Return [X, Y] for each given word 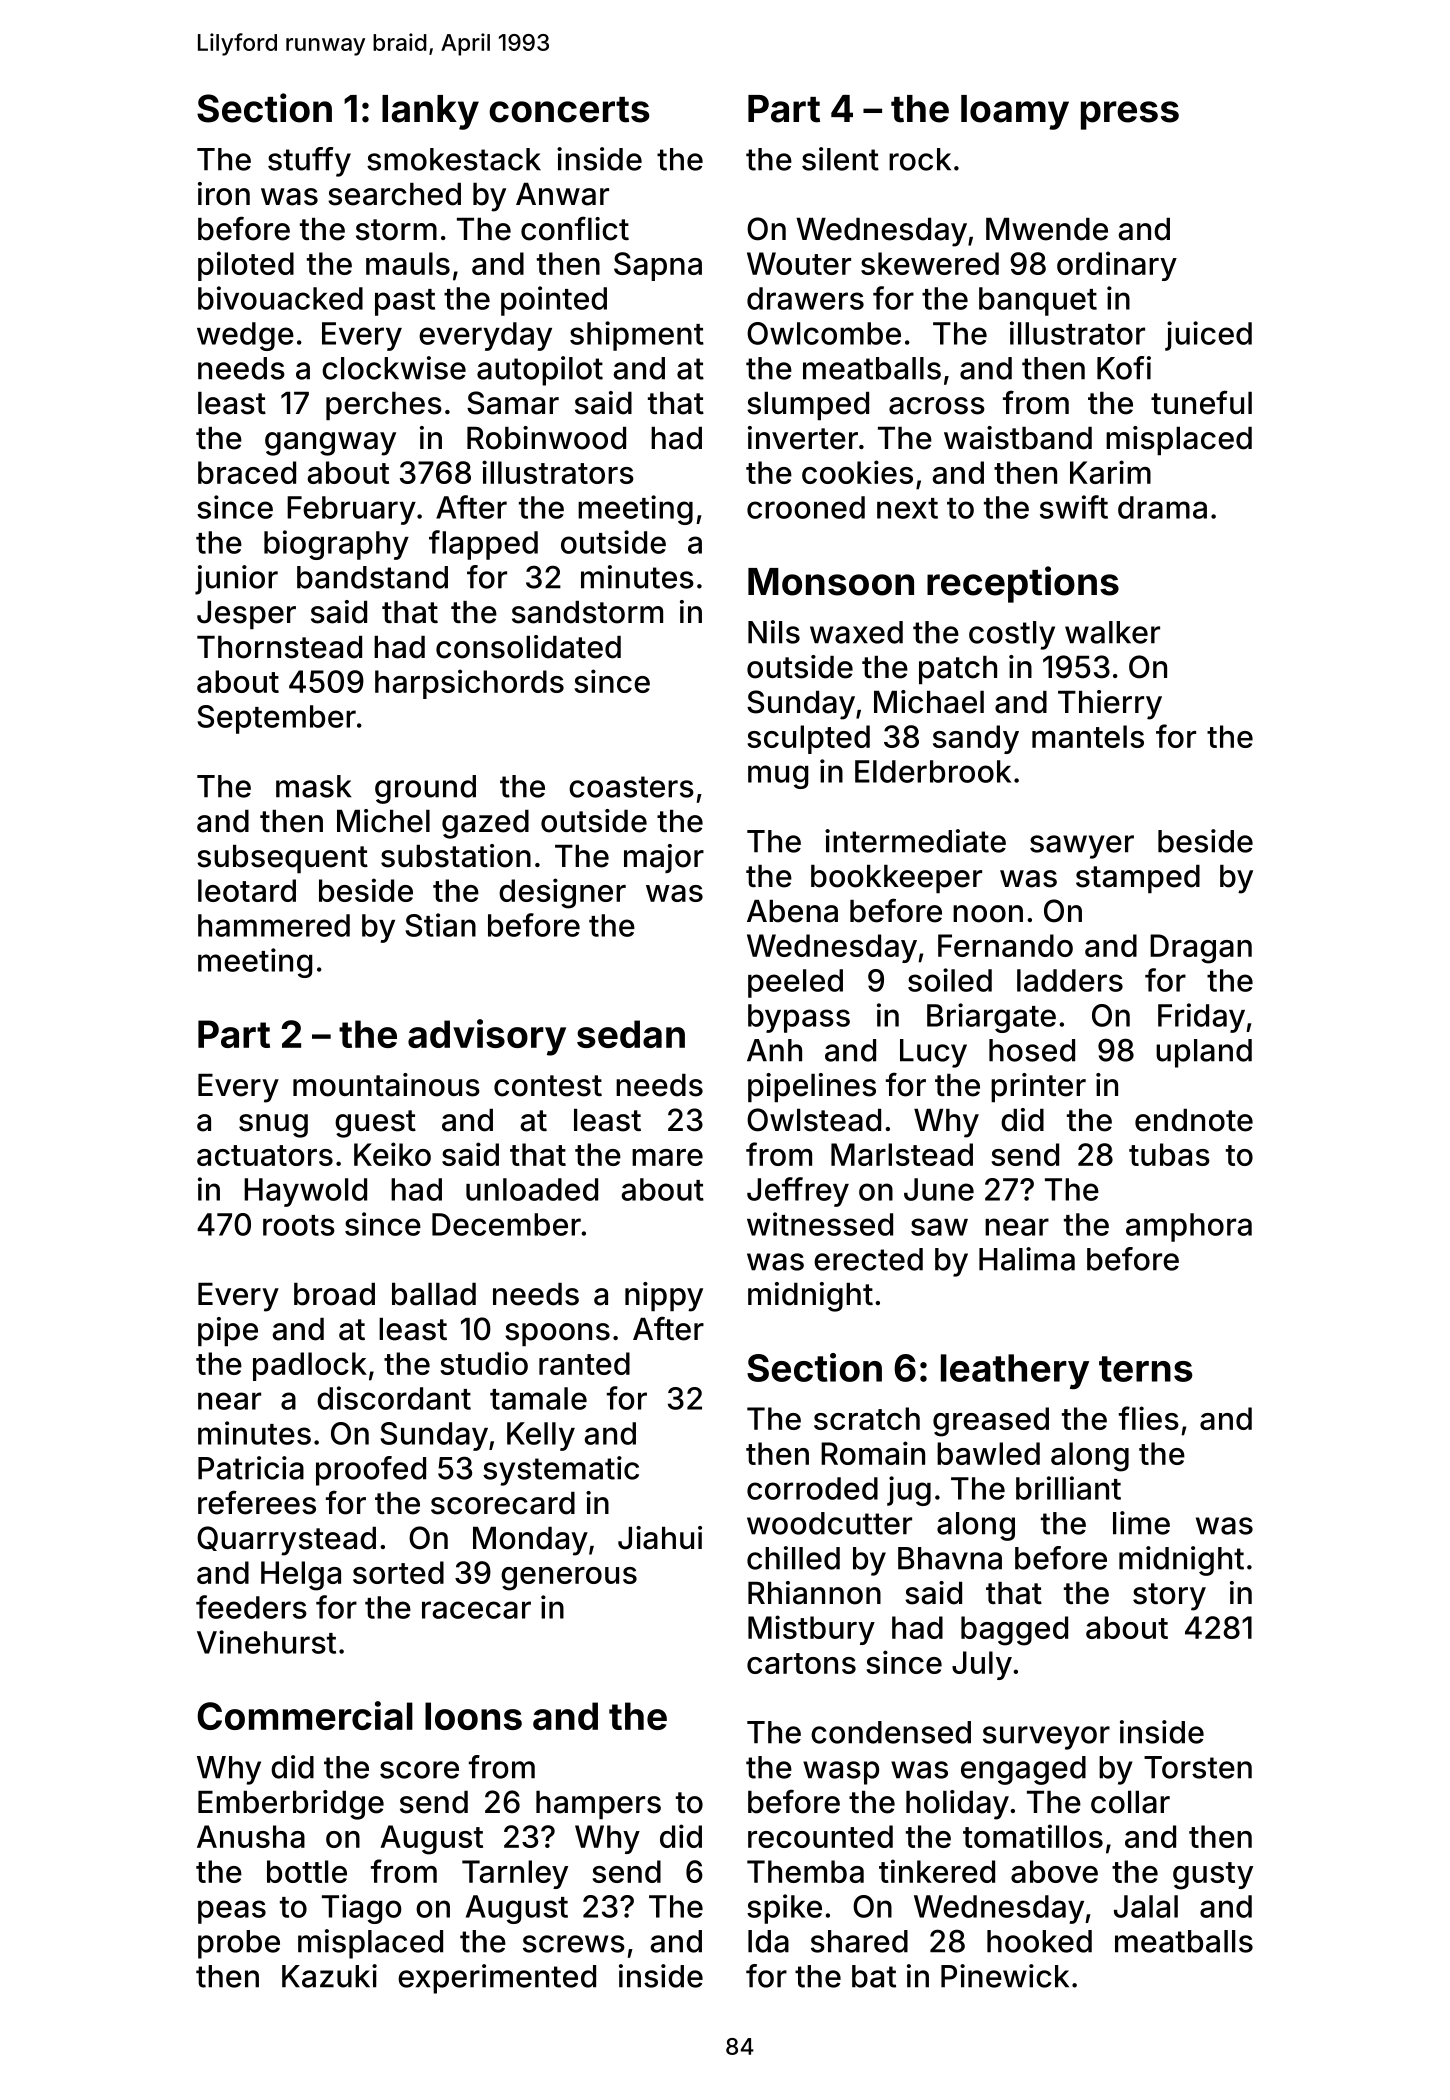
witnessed [820, 1224]
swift [1074, 507]
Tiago [362, 1909]
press [1130, 115]
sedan [631, 1034]
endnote [1194, 1120]
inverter [803, 438]
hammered [274, 925]
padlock [310, 1366]
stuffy [309, 162]
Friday [1201, 1018]
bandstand [372, 577]
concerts [569, 110]
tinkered [937, 1871]
